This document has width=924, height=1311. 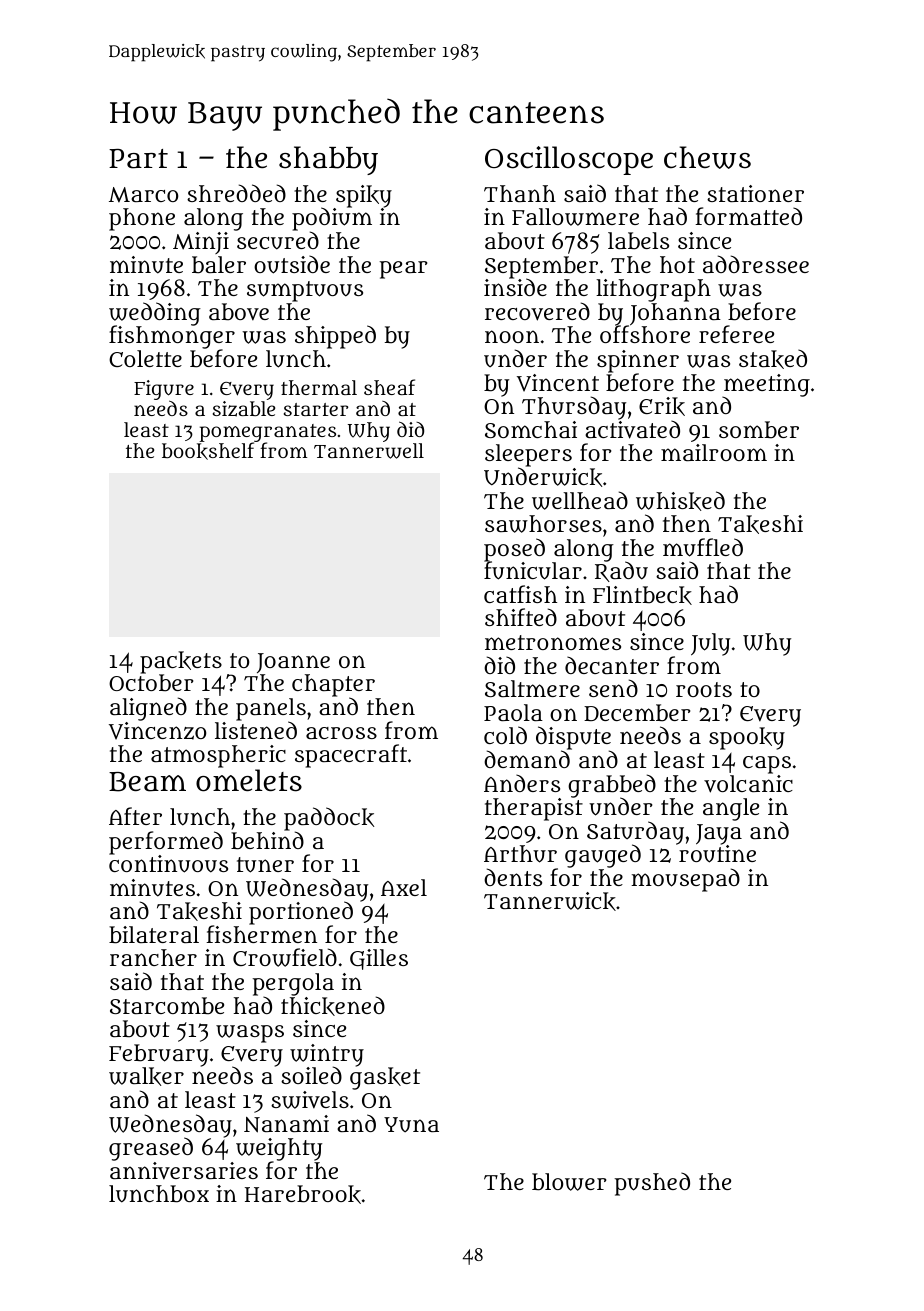 What do you see at coordinates (135, 816) in the document?
I see `After` at bounding box center [135, 816].
